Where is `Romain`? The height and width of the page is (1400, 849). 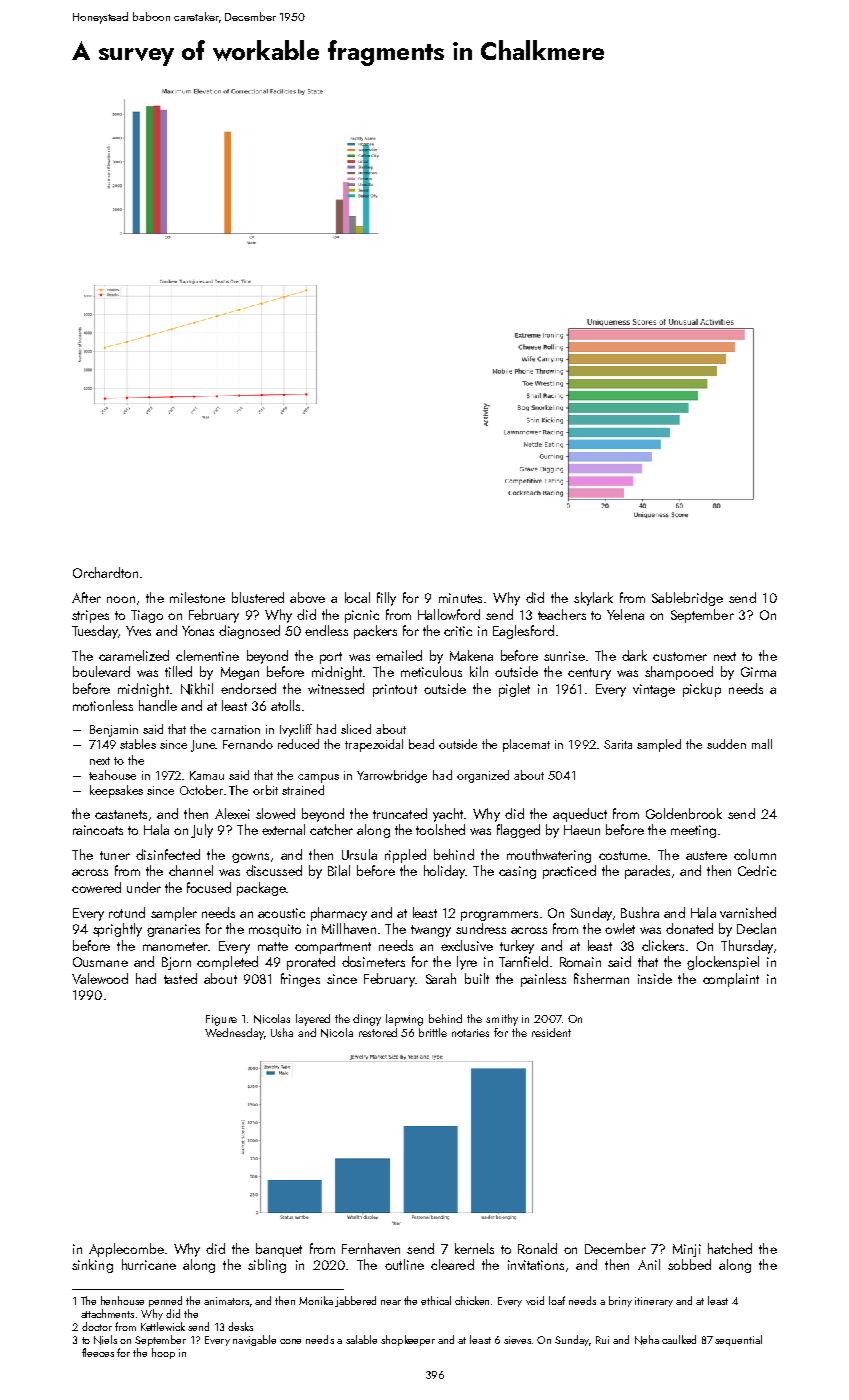
Romain is located at coordinates (580, 962).
